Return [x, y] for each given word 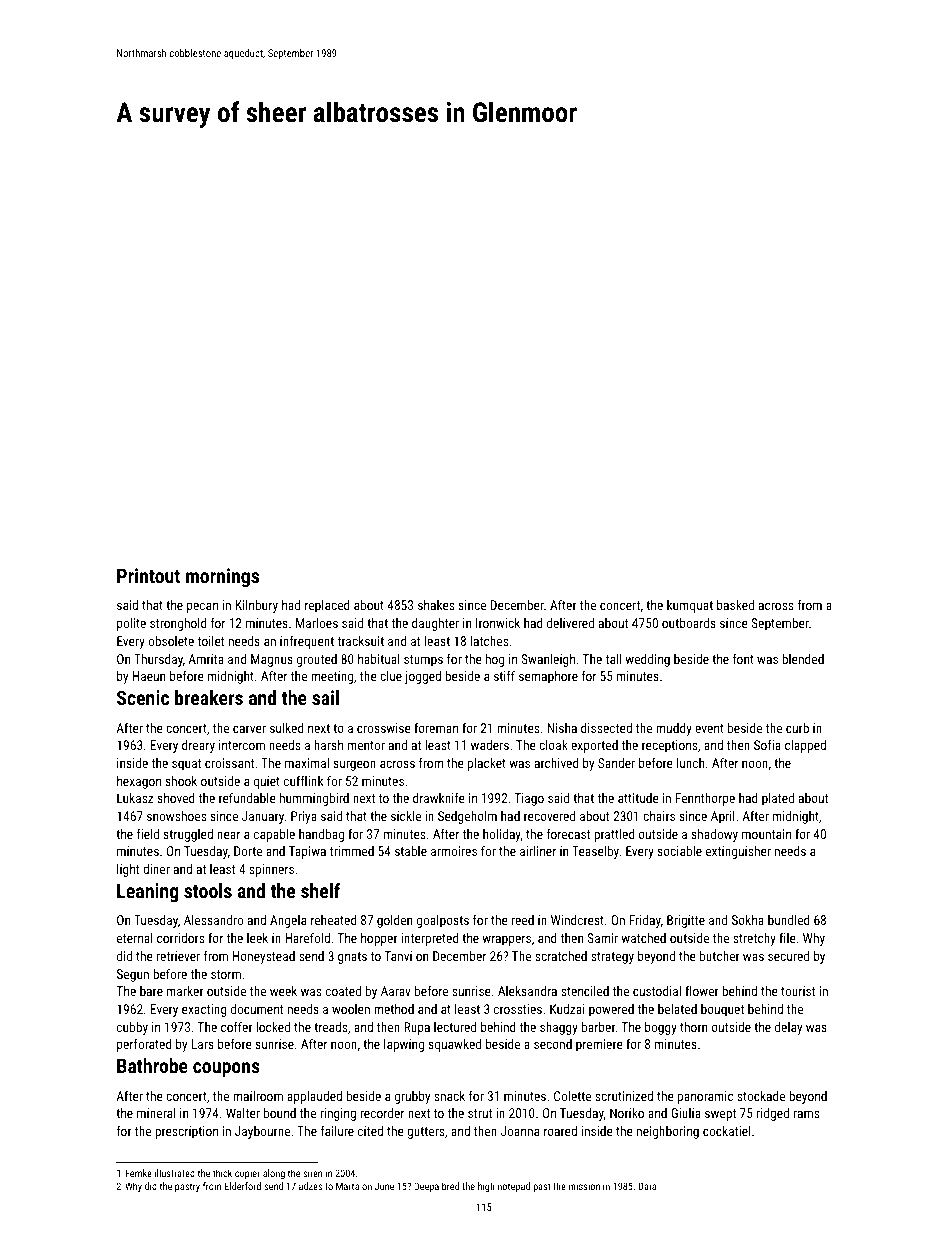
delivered [570, 623]
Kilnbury [257, 606]
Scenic [143, 697]
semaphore [548, 677]
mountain [766, 834]
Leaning [148, 892]
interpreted [430, 939]
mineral [156, 1113]
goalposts [443, 921]
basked [735, 605]
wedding [647, 660]
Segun [133, 975]
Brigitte [686, 921]
